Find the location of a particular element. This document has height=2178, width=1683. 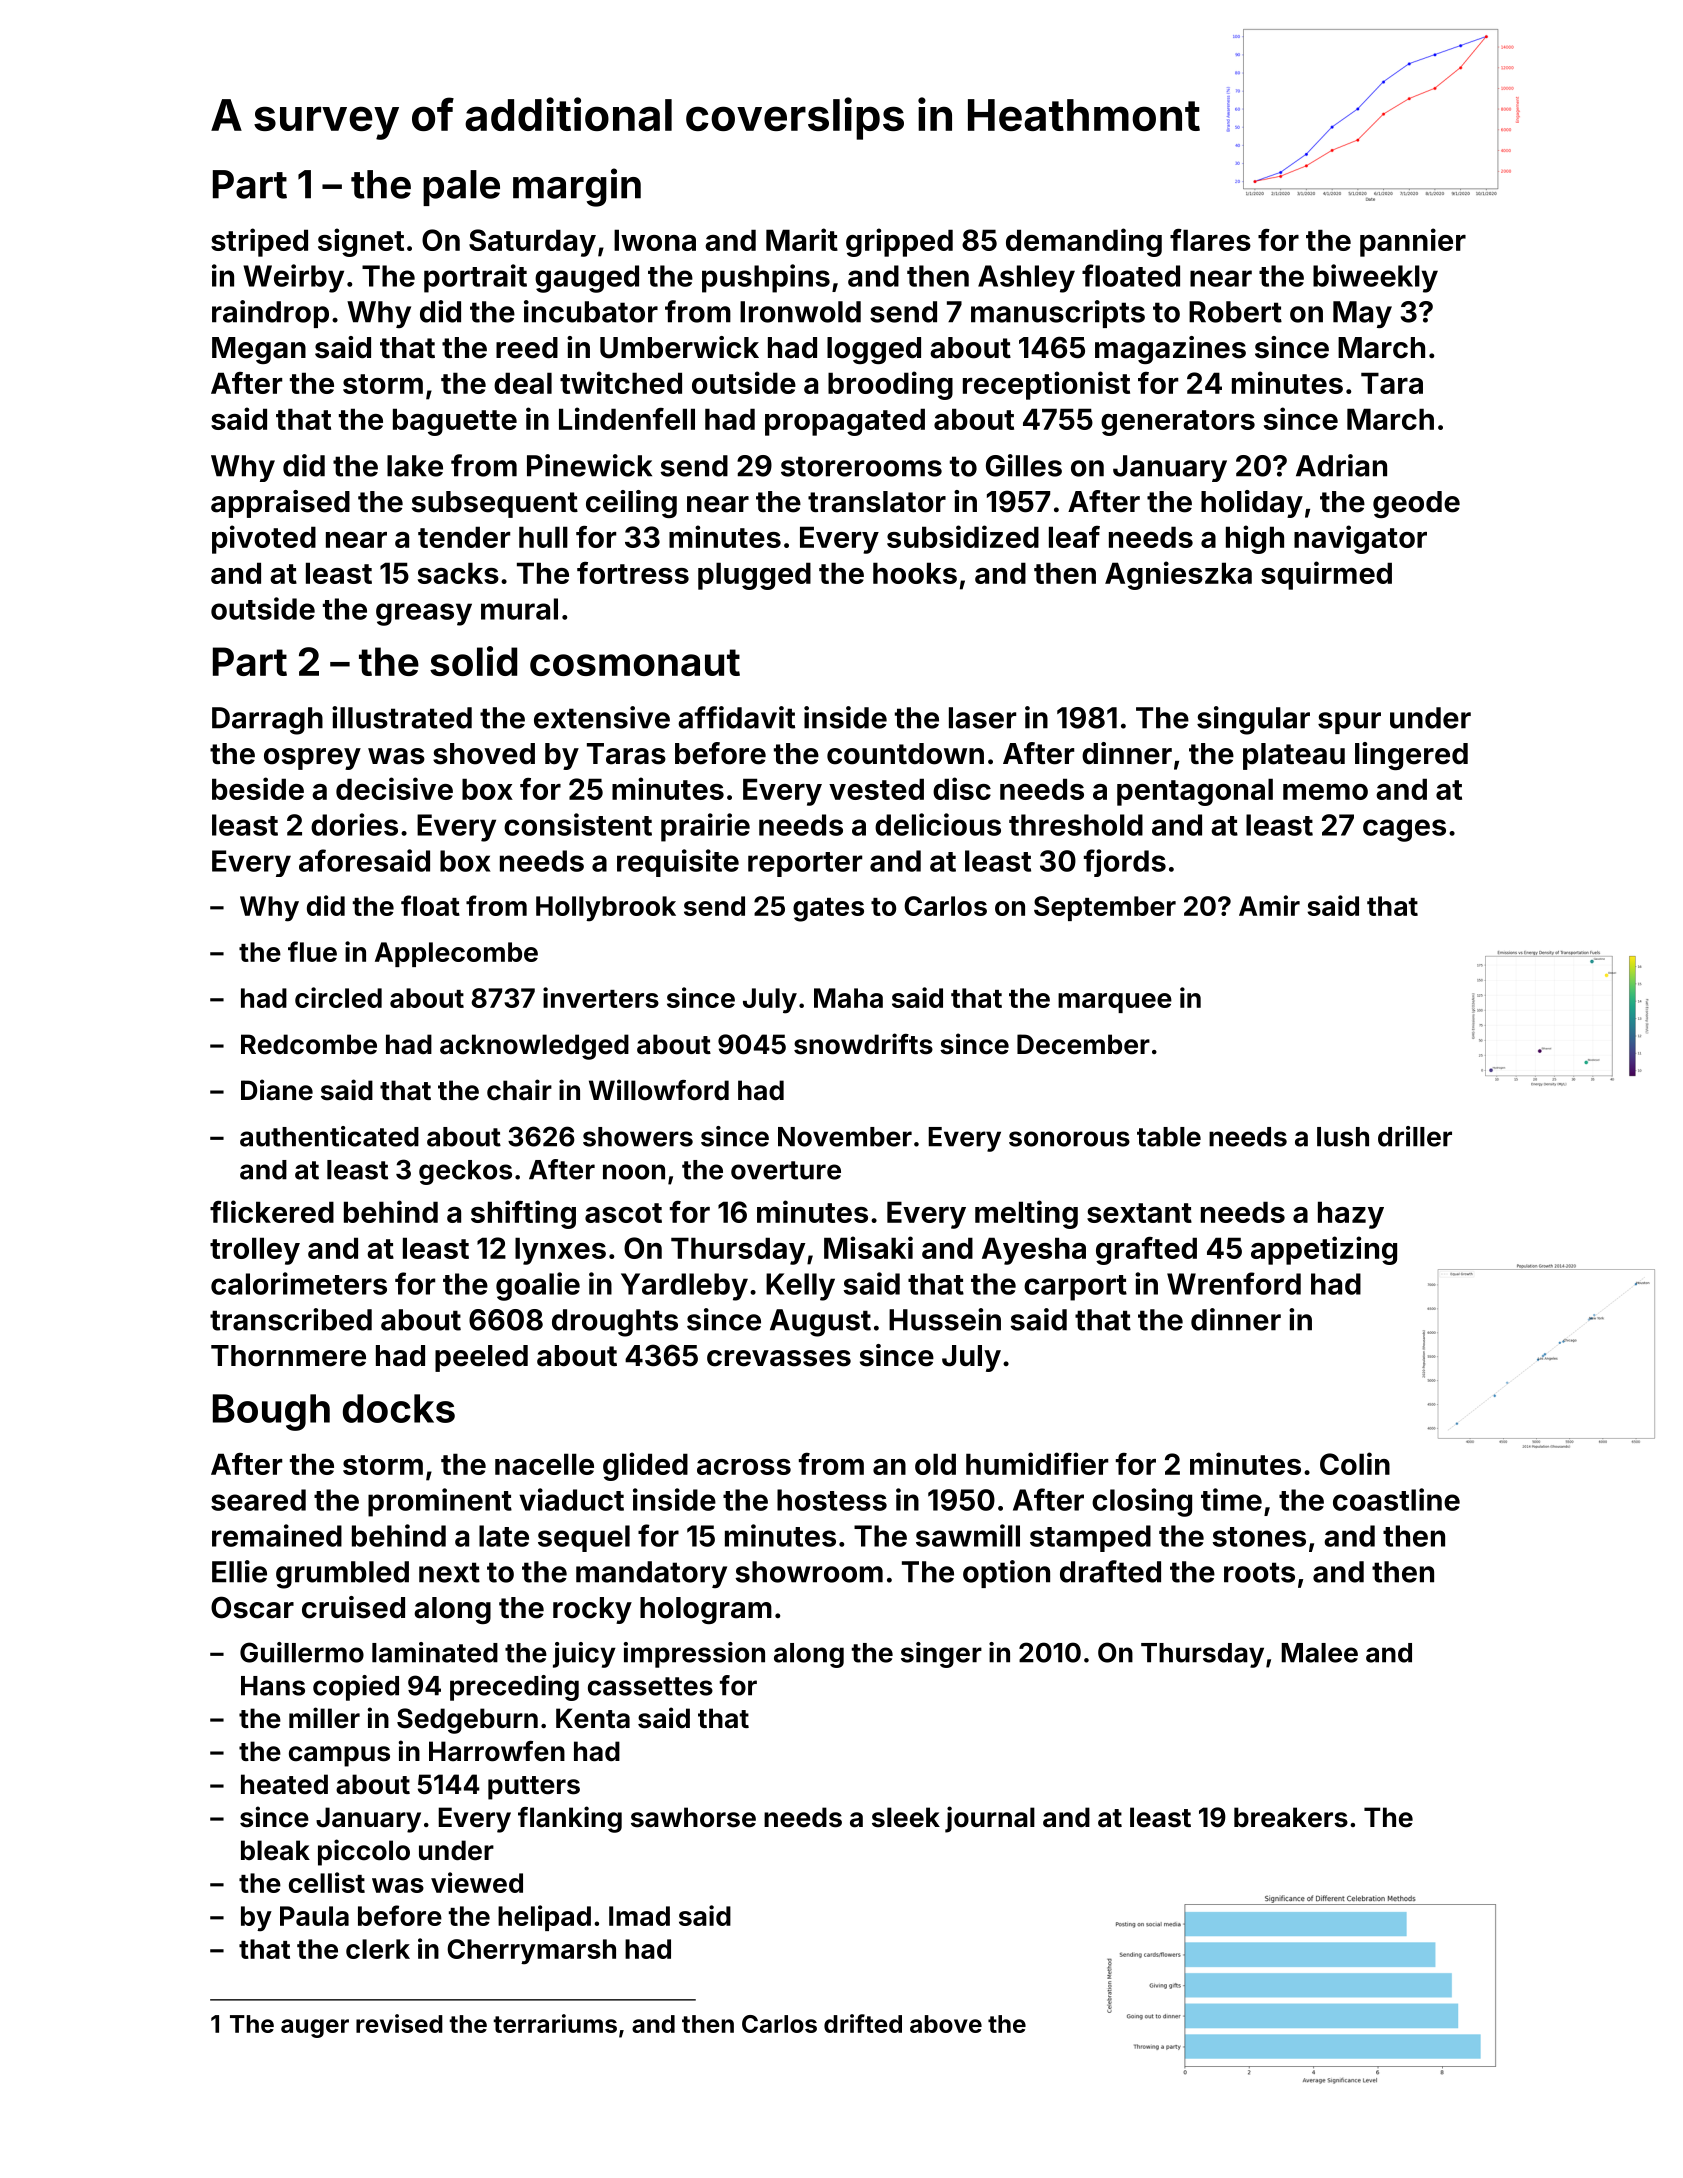

cellist is located at coordinates (327, 1882).
